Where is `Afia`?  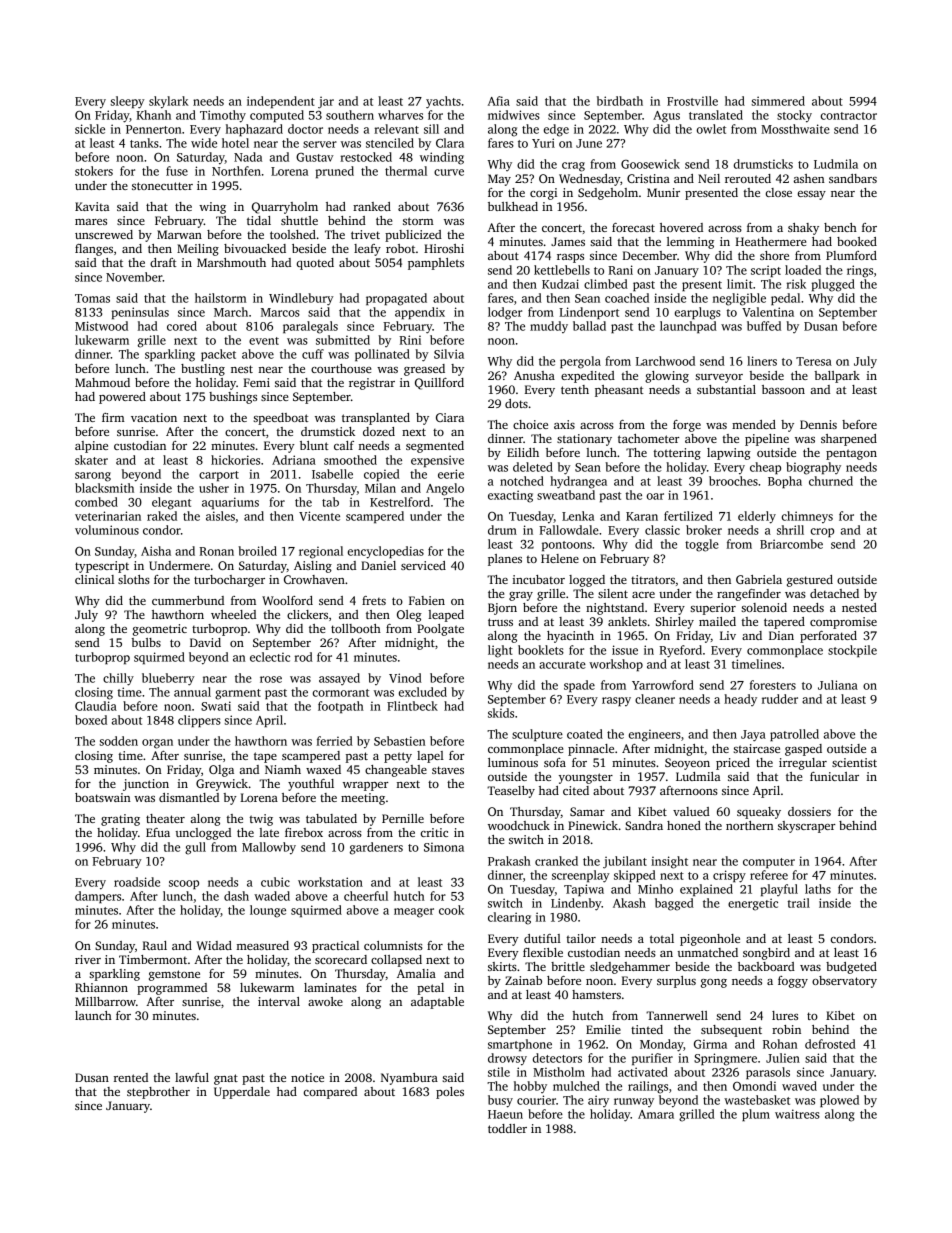 Afia is located at coordinates (499, 101).
